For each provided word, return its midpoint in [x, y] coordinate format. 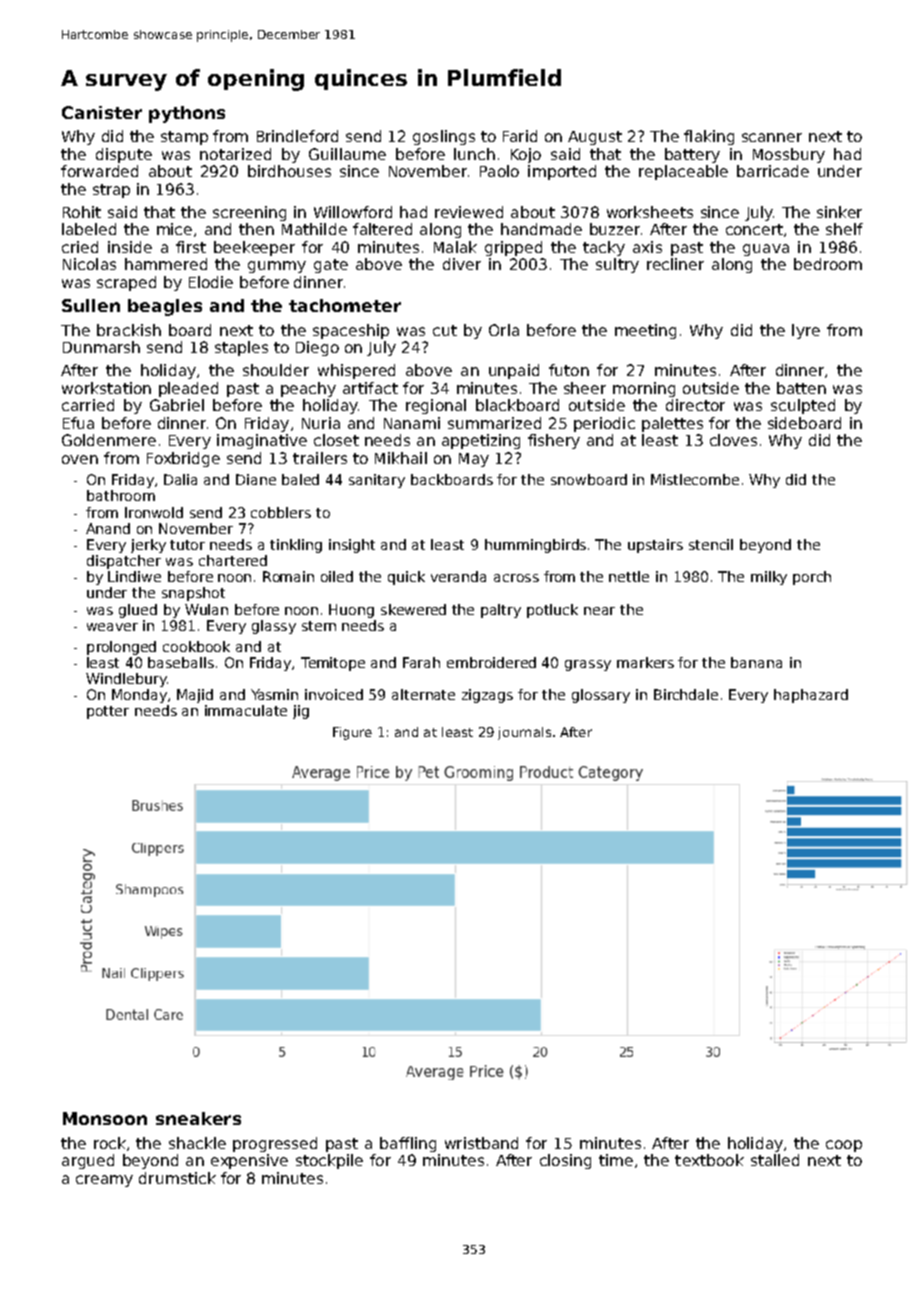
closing [565, 1161]
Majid [195, 696]
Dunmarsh [101, 347]
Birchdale [686, 694]
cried [80, 247]
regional [436, 406]
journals [524, 733]
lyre [806, 331]
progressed [275, 1144]
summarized [494, 423]
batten [801, 388]
